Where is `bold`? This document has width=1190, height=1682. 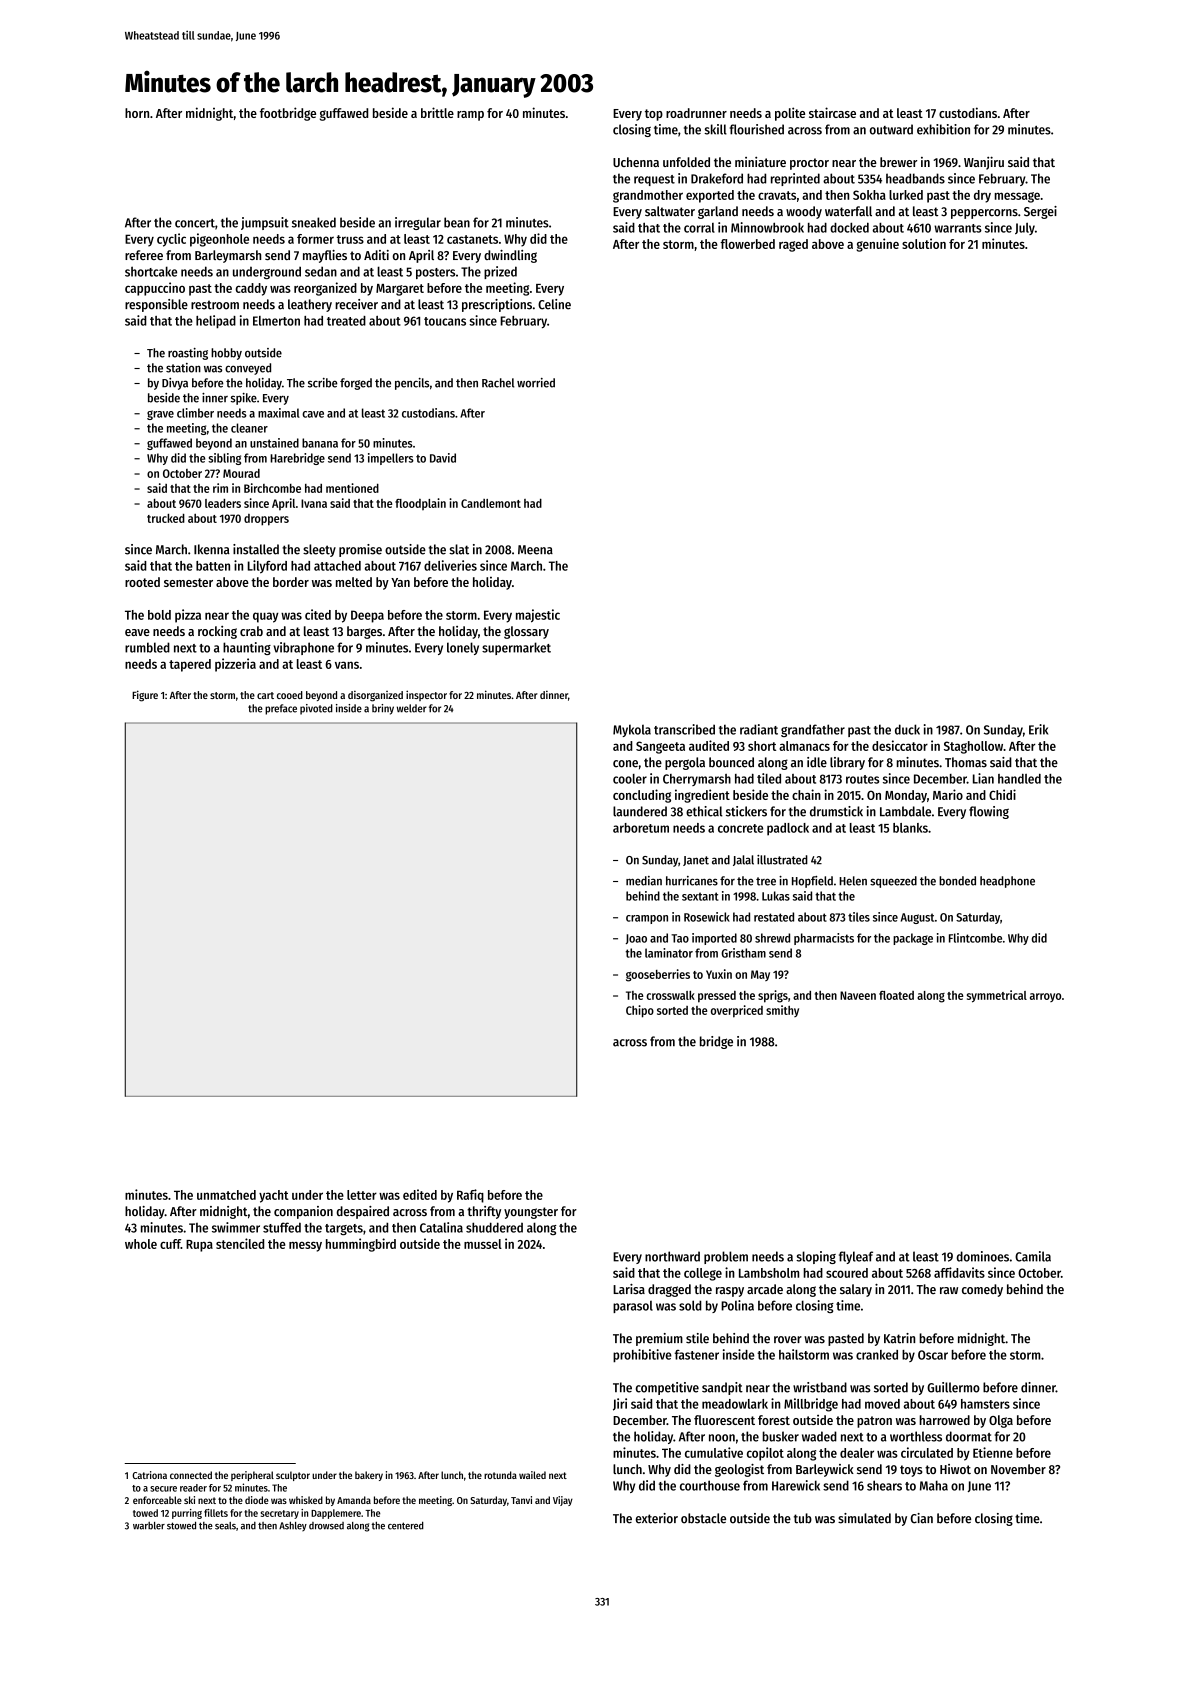
bold is located at coordinates (159, 615).
